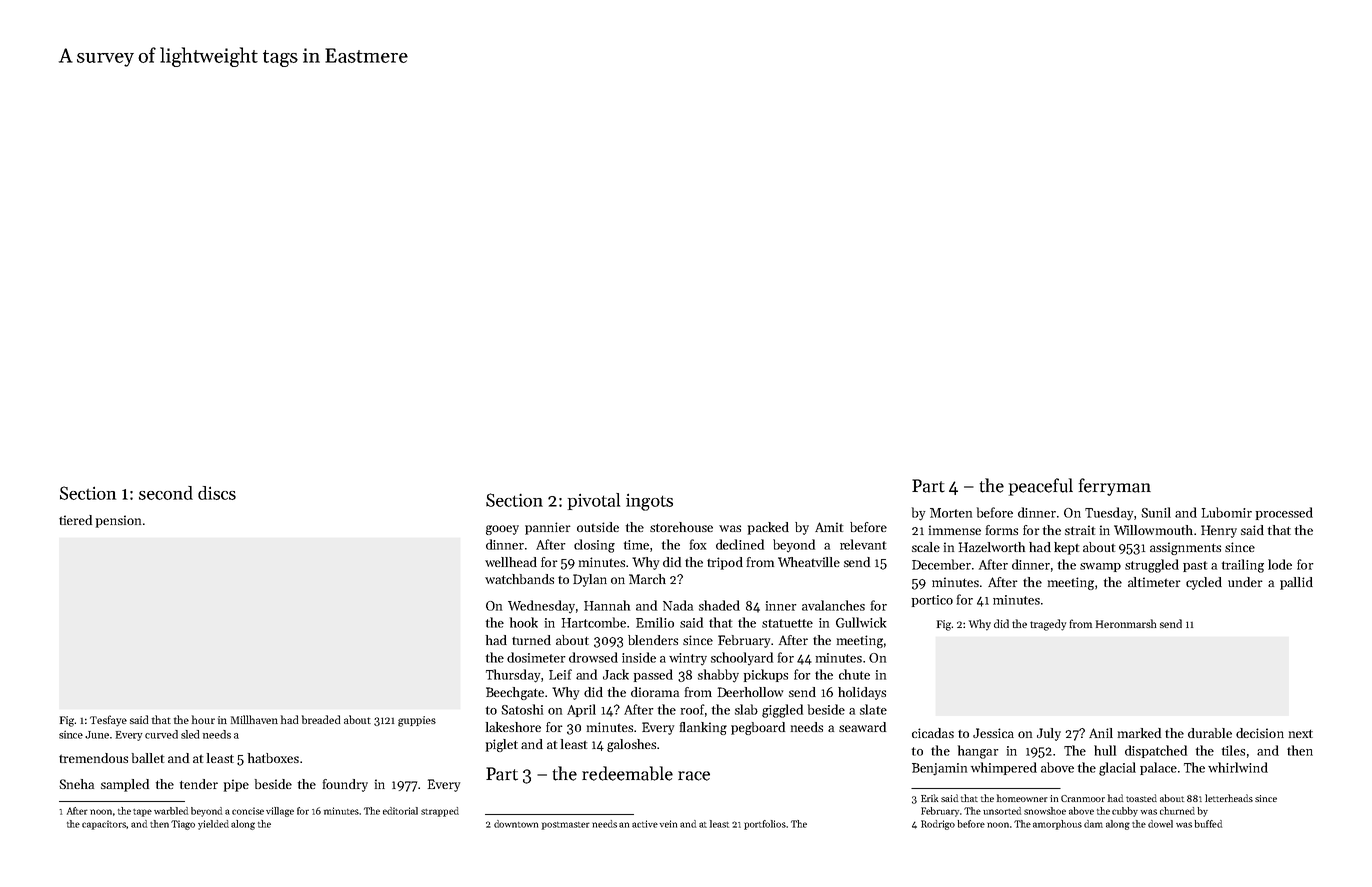  I want to click on ingots, so click(649, 502).
